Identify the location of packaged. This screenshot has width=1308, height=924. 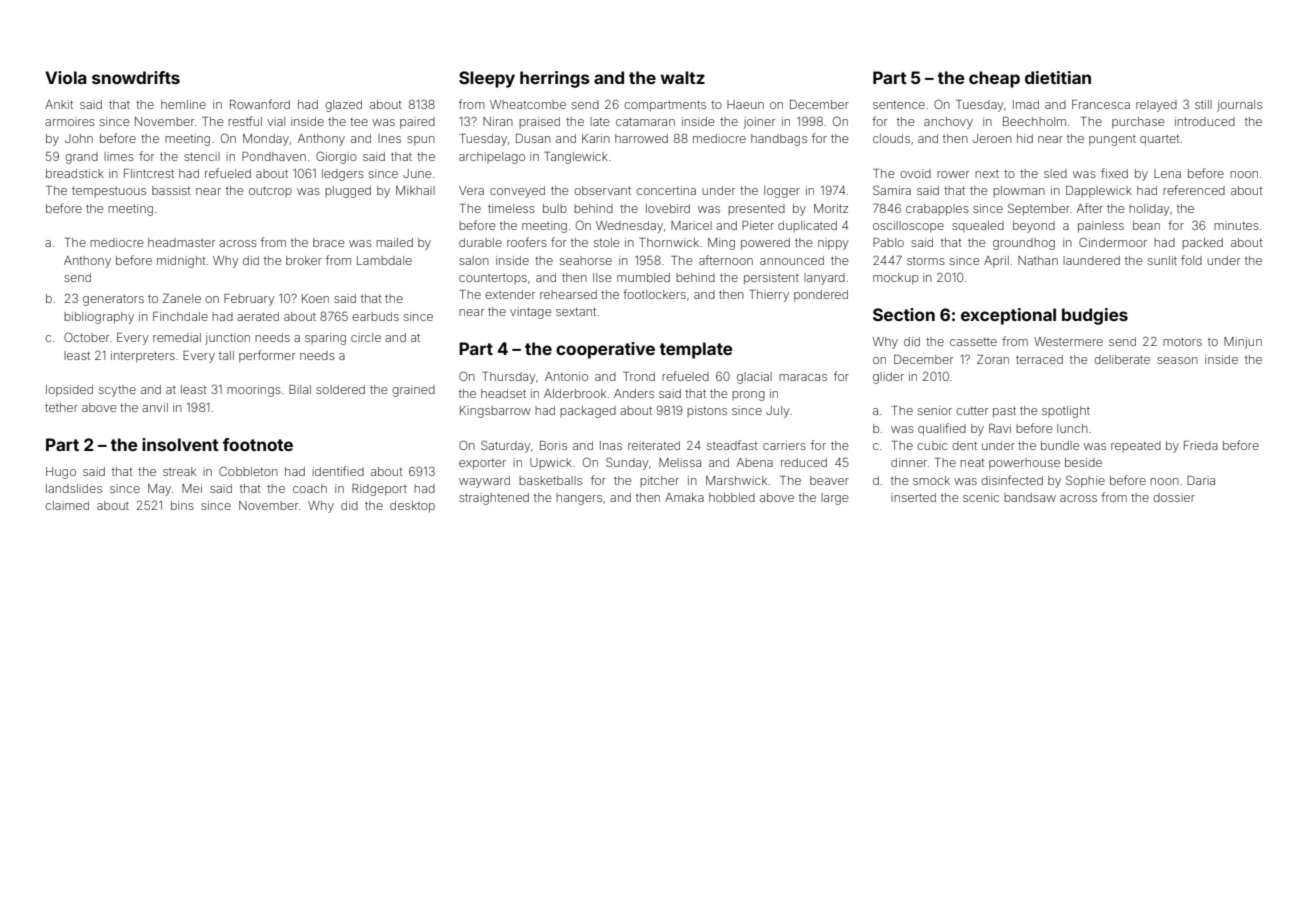
(588, 412).
